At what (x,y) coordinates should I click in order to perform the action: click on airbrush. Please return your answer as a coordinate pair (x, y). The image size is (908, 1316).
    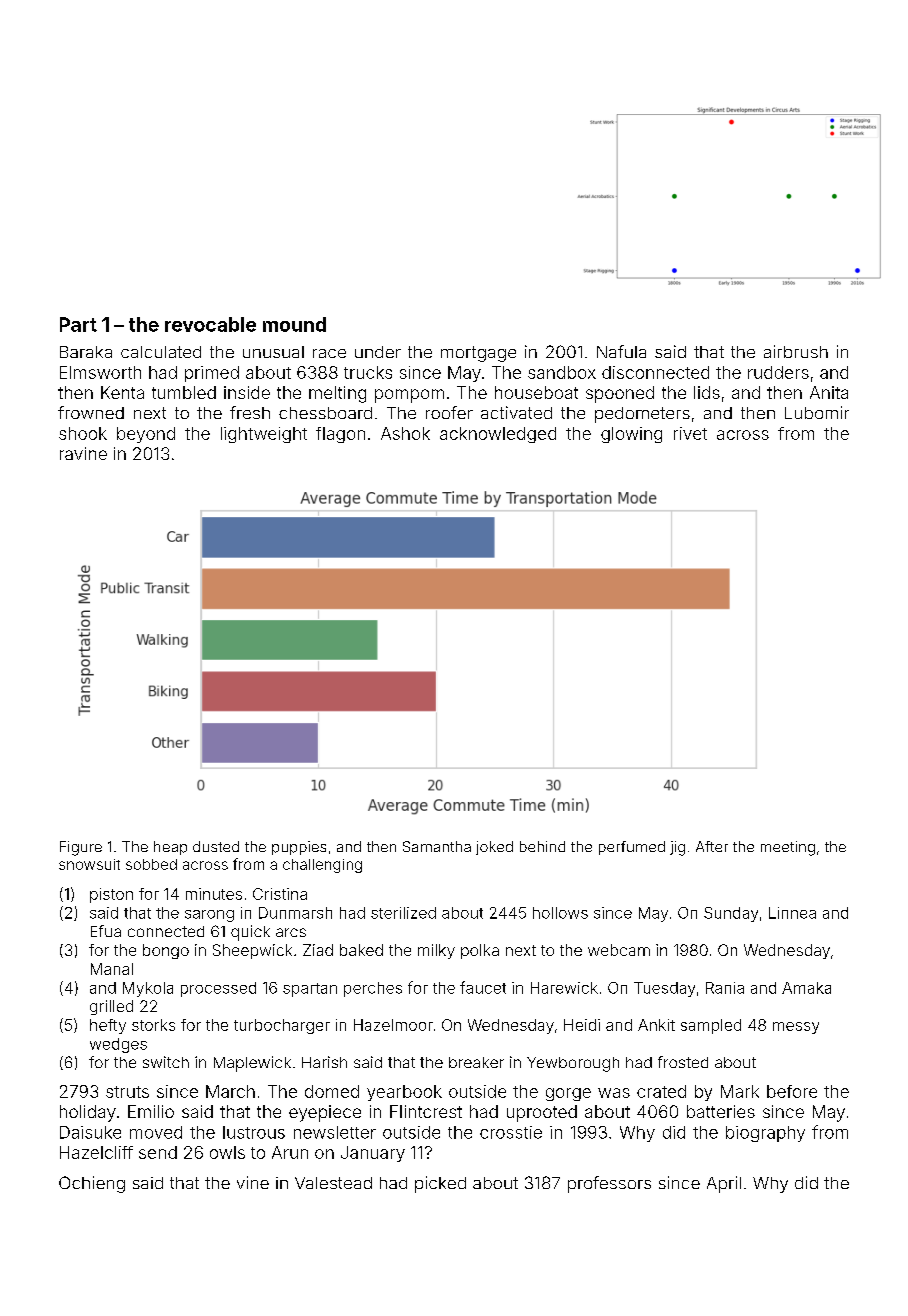
    Looking at the image, I should click on (796, 351).
